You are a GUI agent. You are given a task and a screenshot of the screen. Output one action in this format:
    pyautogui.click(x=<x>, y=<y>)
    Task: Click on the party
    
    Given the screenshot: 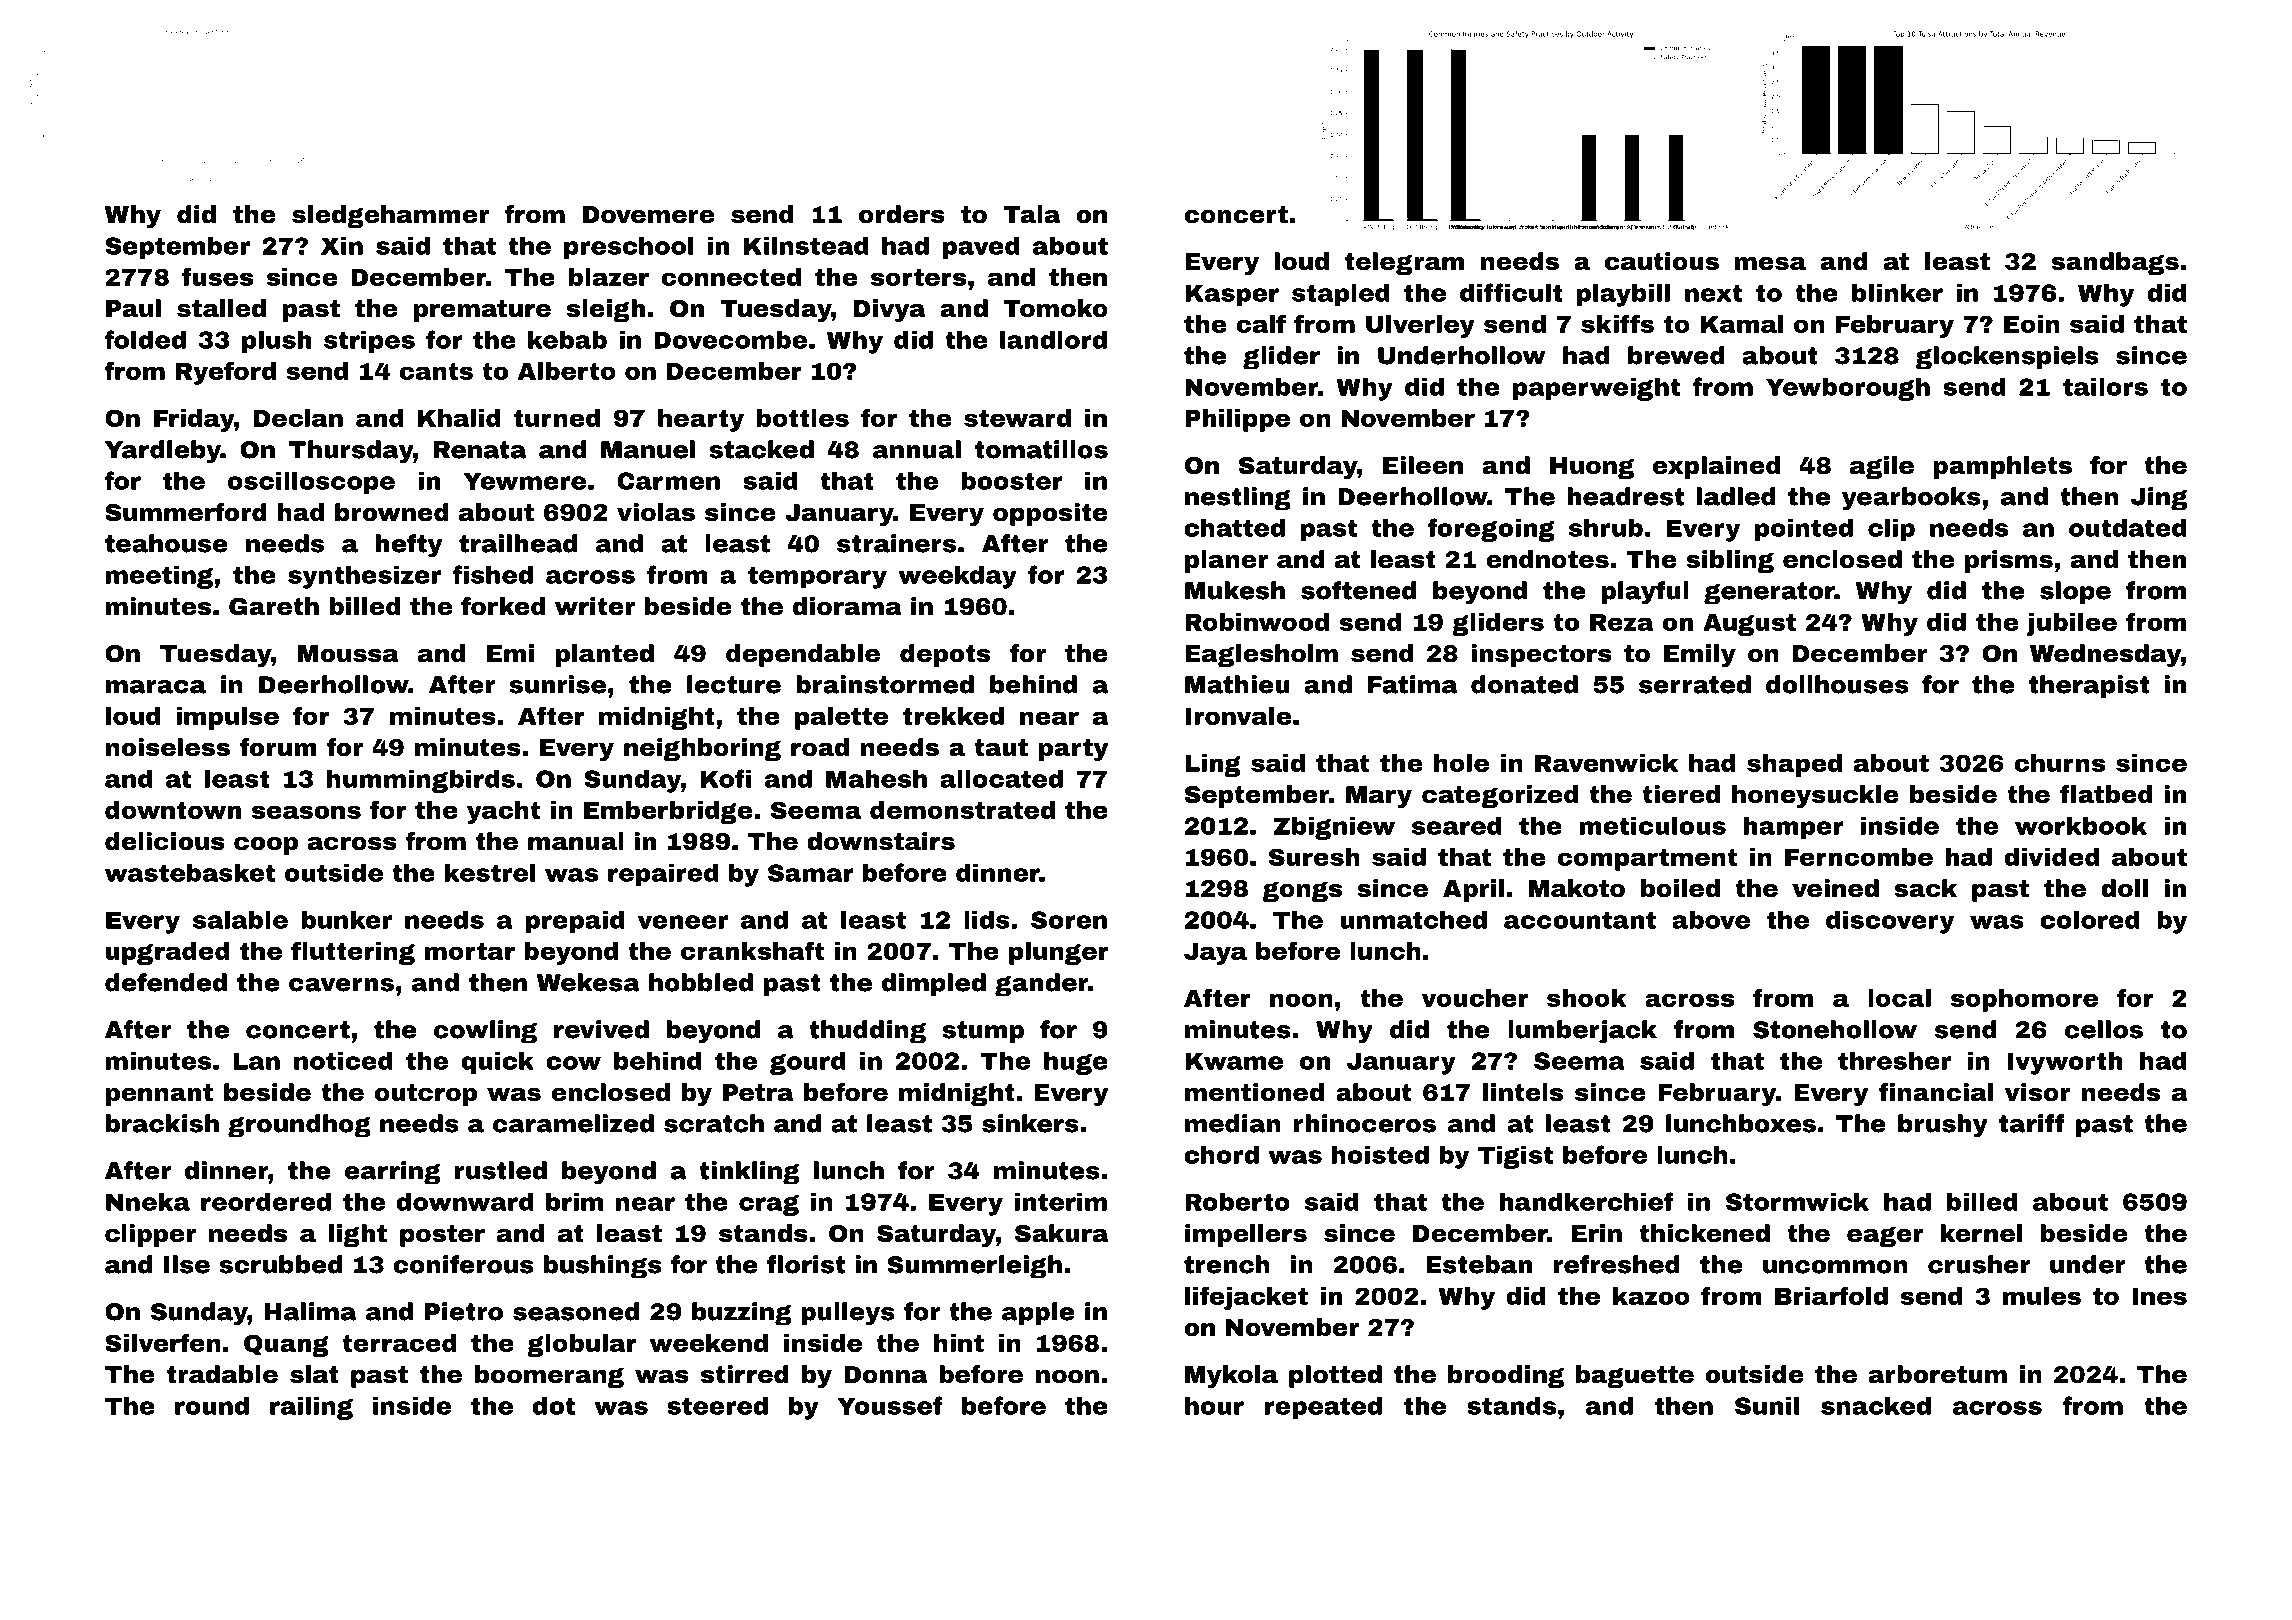 What is the action you would take?
    pyautogui.click(x=1074, y=750)
